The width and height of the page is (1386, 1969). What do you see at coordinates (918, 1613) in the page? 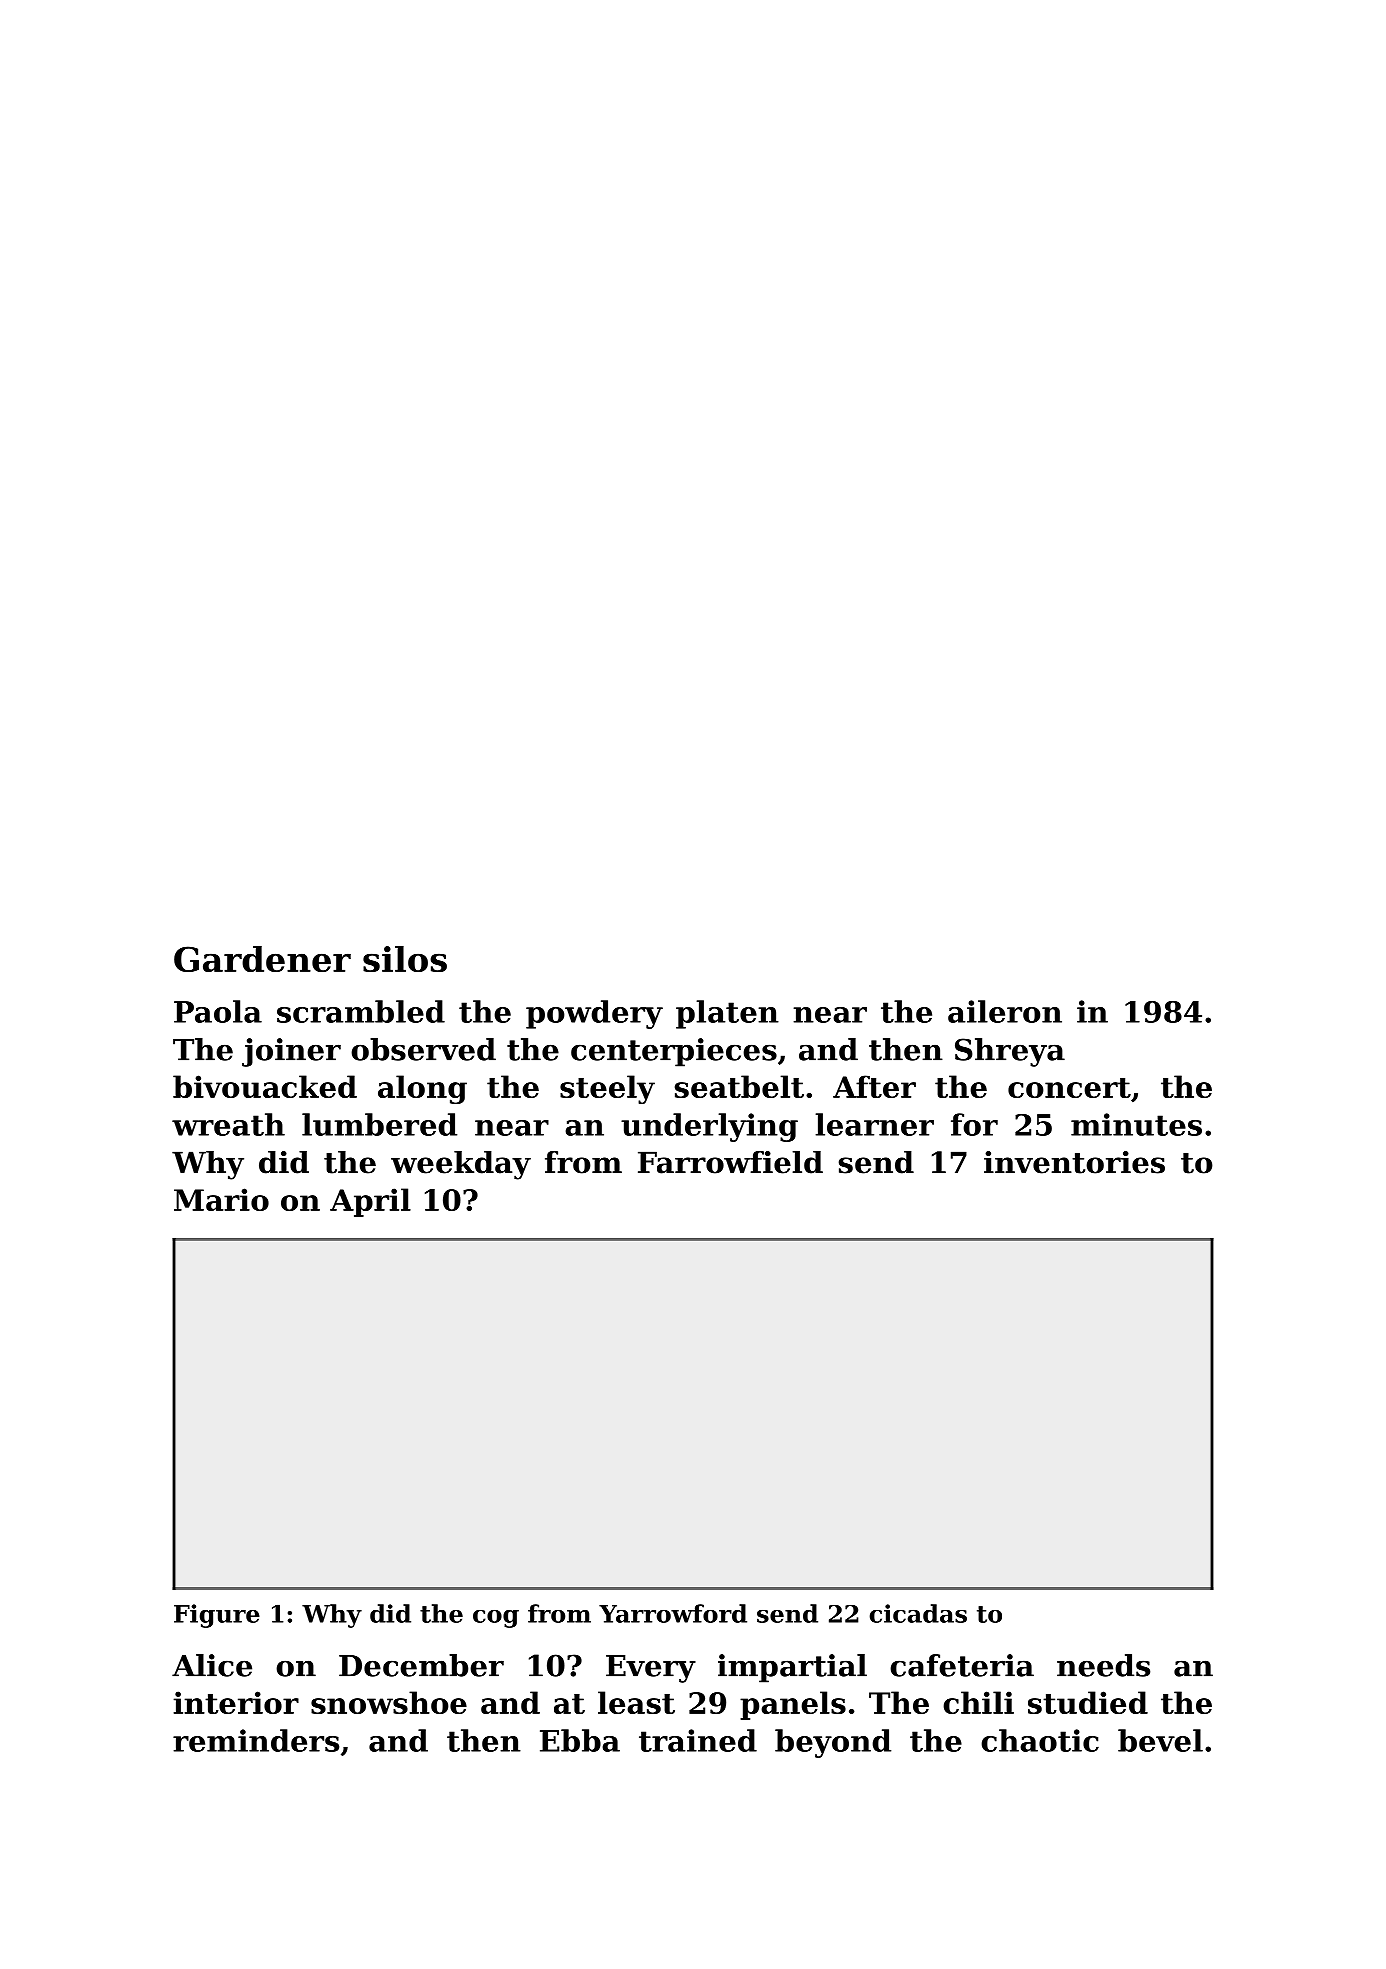
I see `cicadas` at bounding box center [918, 1613].
